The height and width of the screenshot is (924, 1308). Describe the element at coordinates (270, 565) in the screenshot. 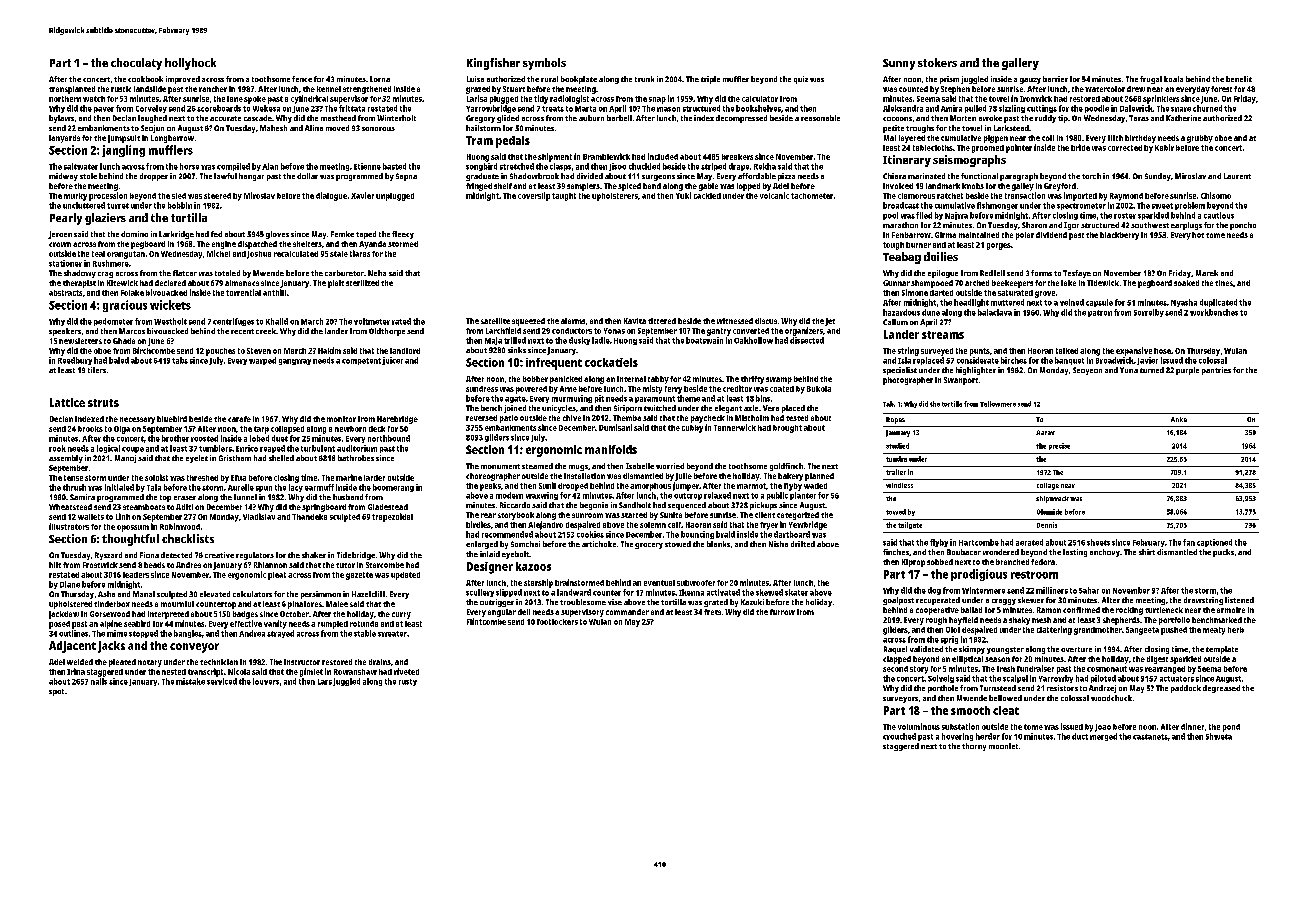

I see `Rhiannon` at that location.
